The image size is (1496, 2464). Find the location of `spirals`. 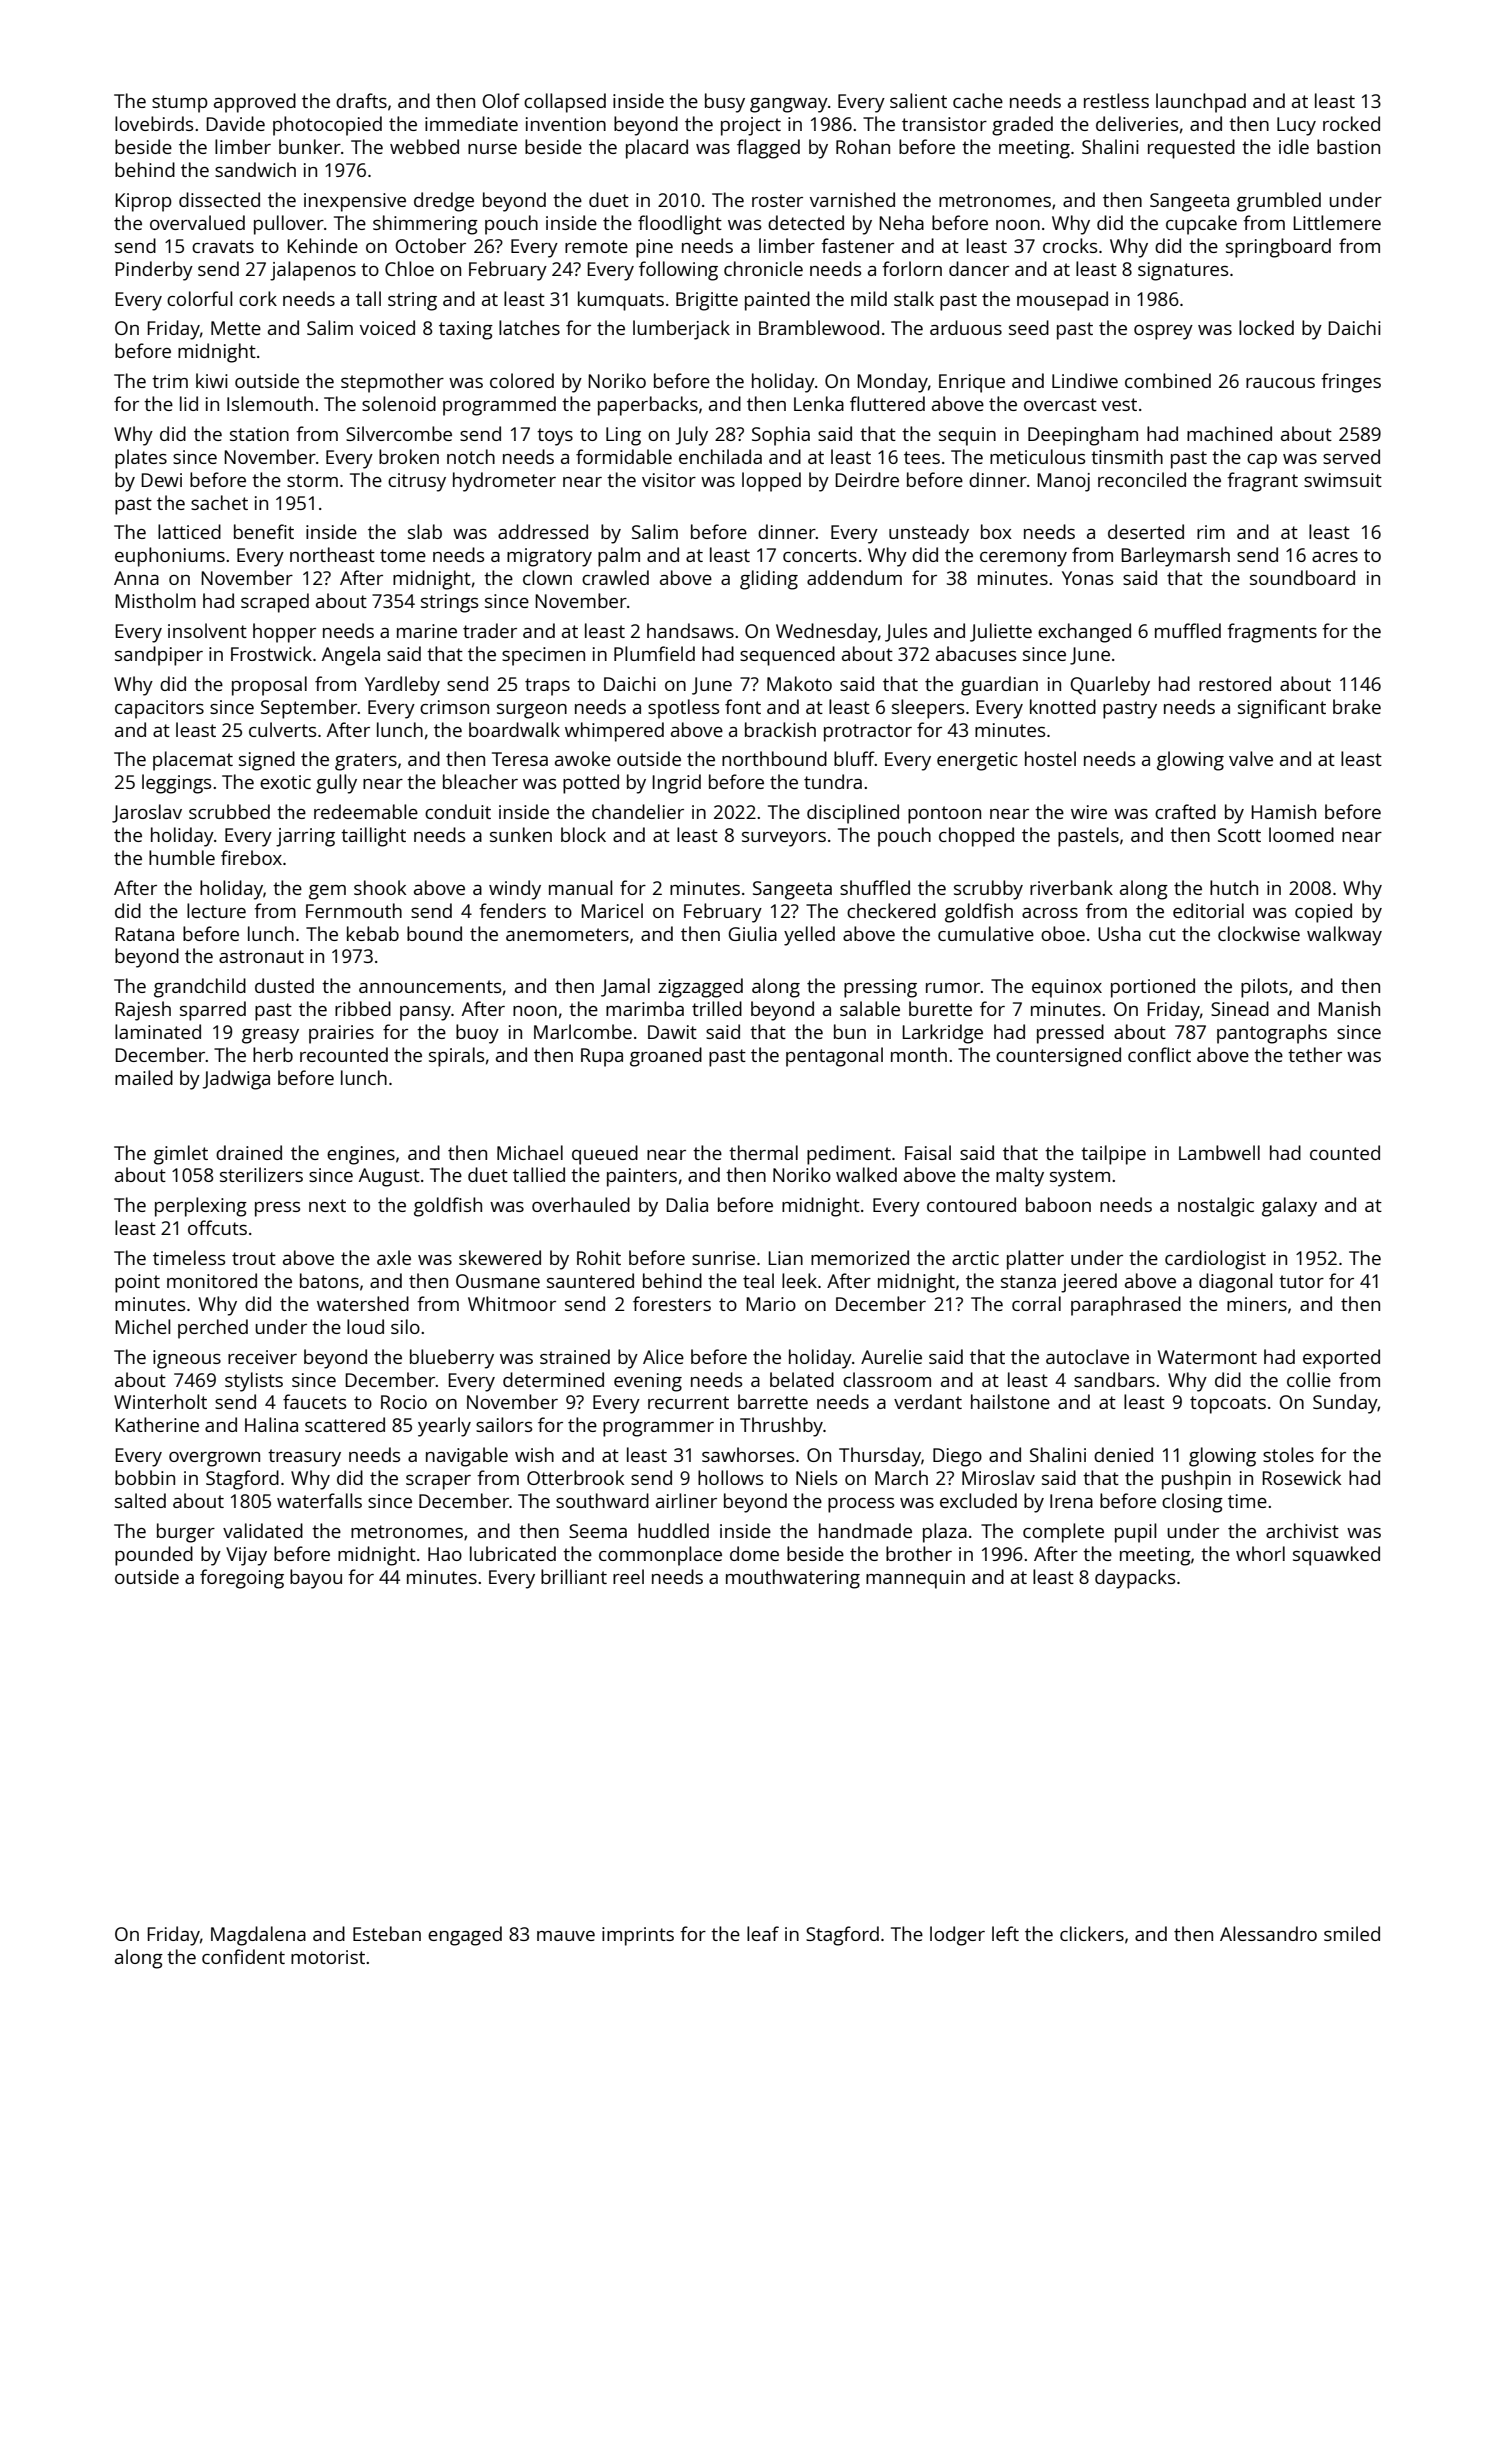

spirals is located at coordinates (456, 1057).
